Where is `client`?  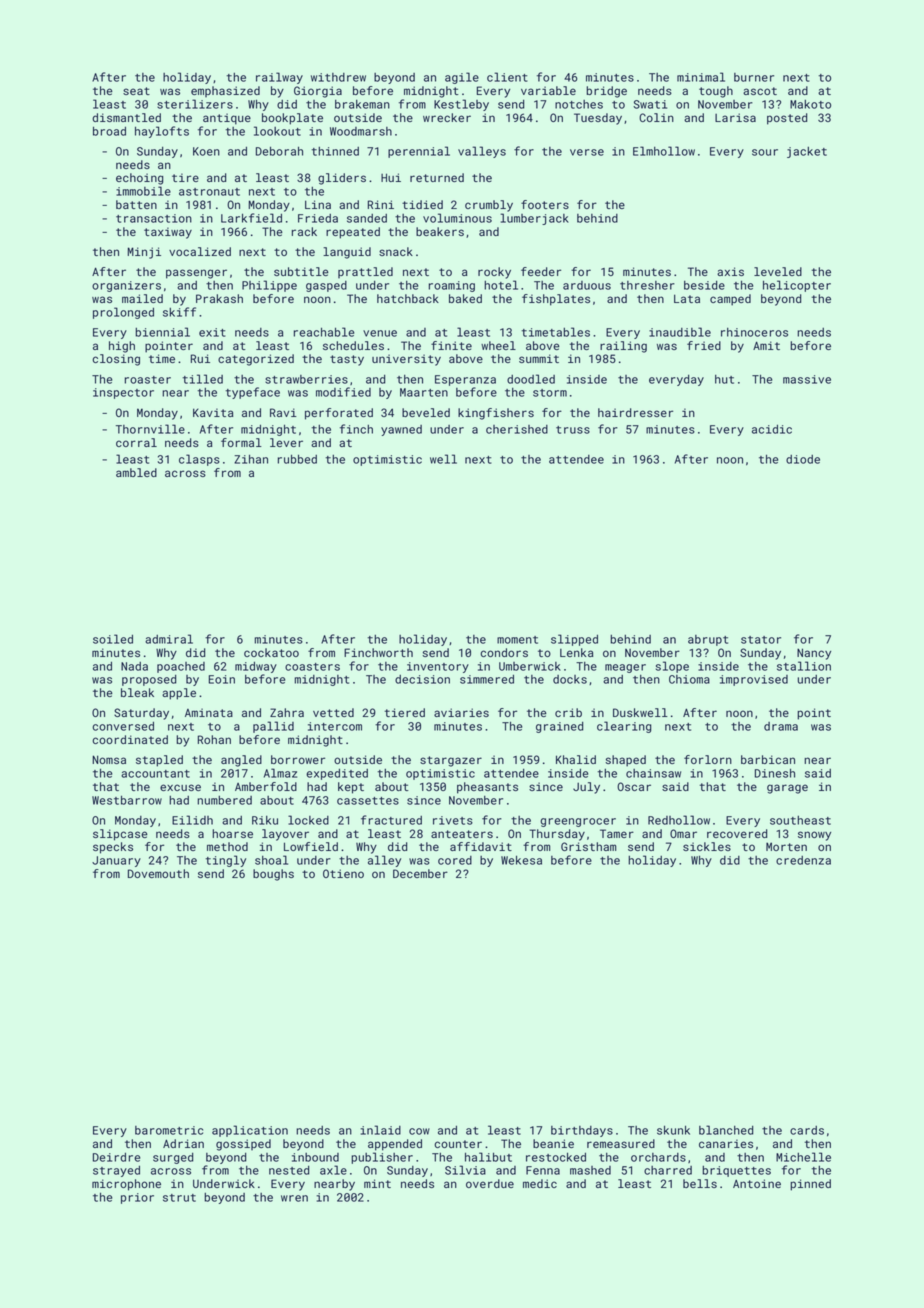
client is located at coordinates (507, 77).
